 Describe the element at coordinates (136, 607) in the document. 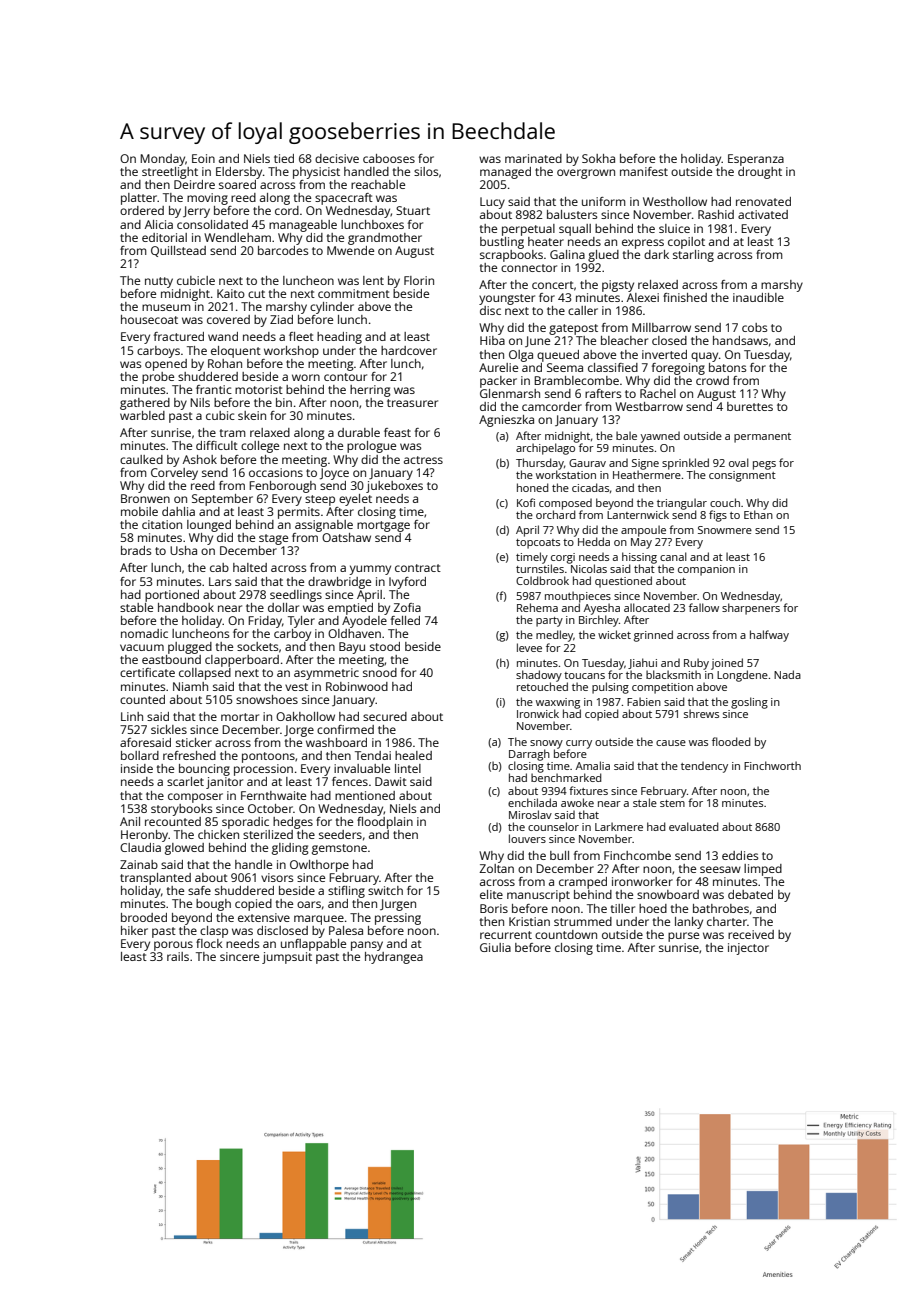

I see `stable` at that location.
